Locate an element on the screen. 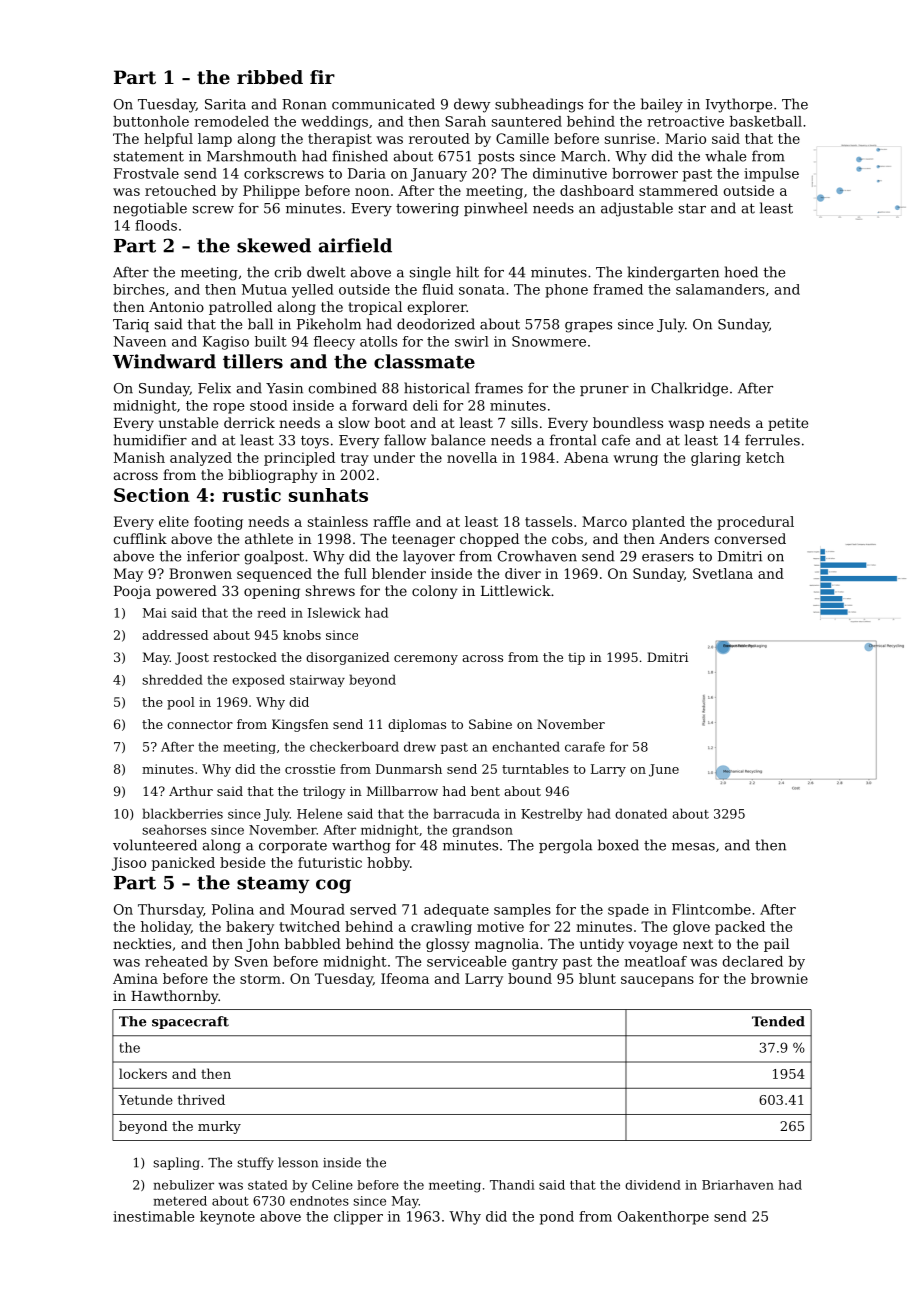  served is located at coordinates (373, 909).
